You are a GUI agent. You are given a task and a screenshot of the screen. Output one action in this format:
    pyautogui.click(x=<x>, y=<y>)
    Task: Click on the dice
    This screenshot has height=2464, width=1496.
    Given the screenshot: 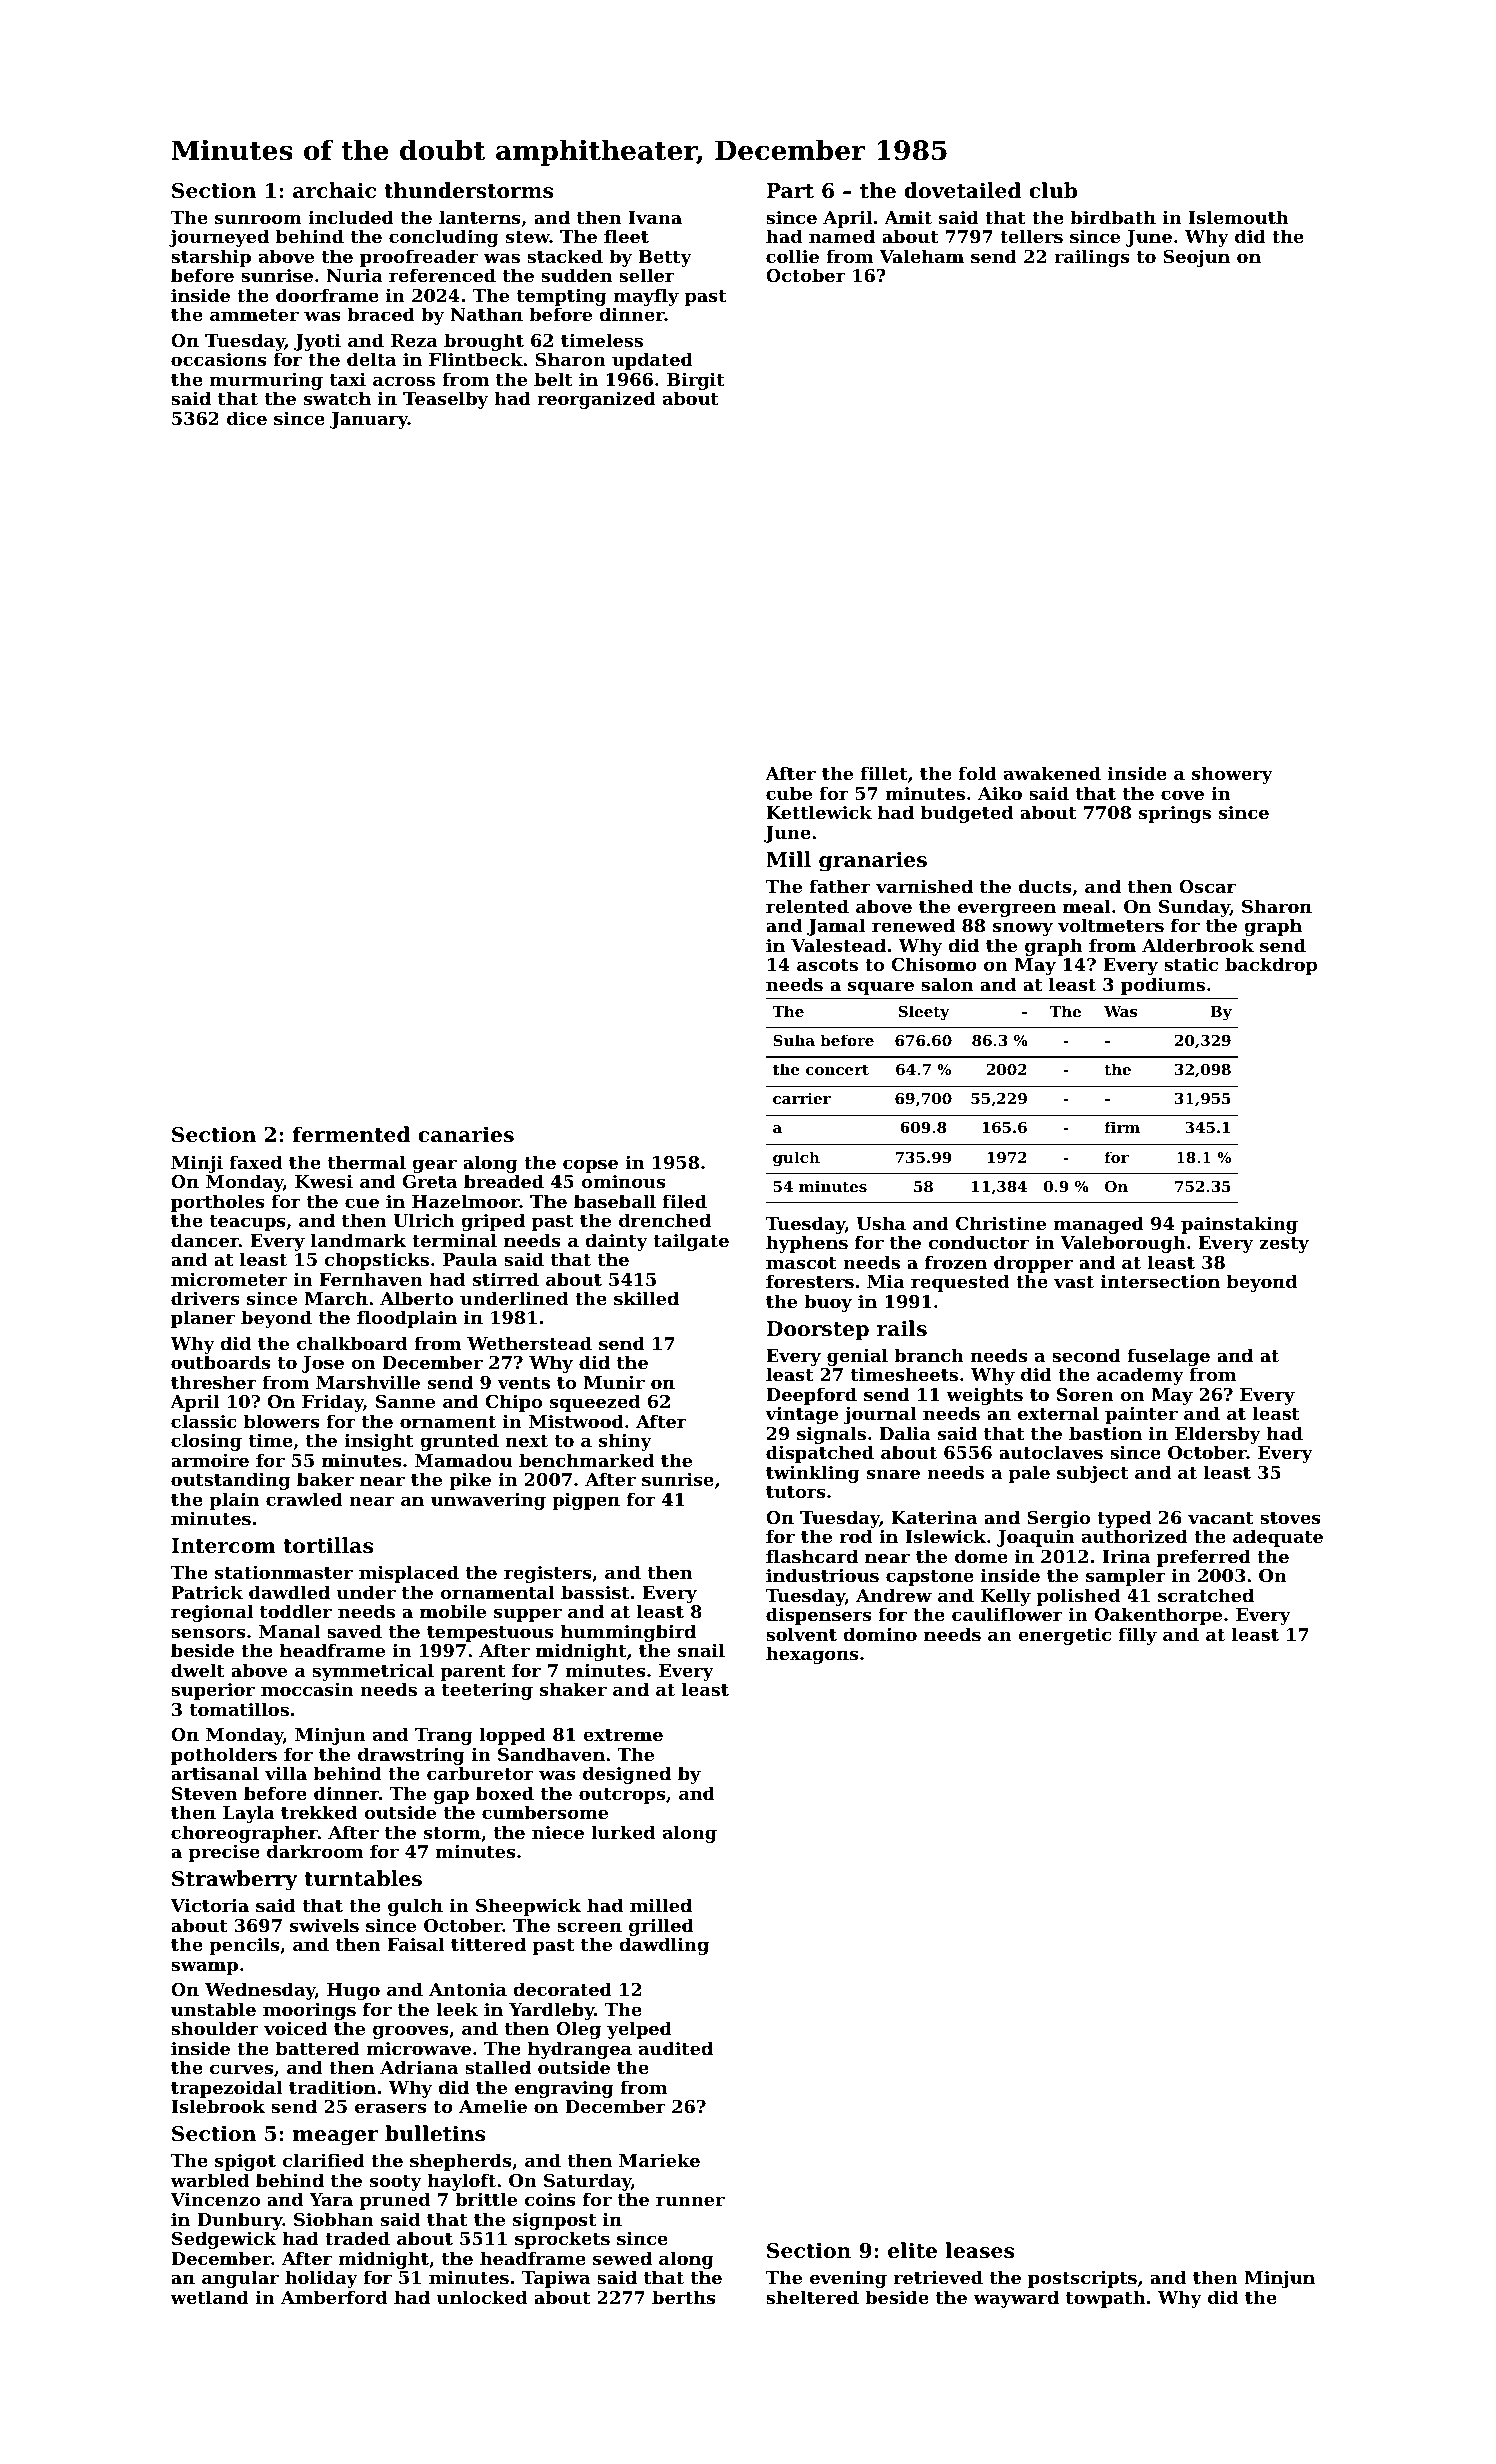 What is the action you would take?
    pyautogui.click(x=247, y=418)
